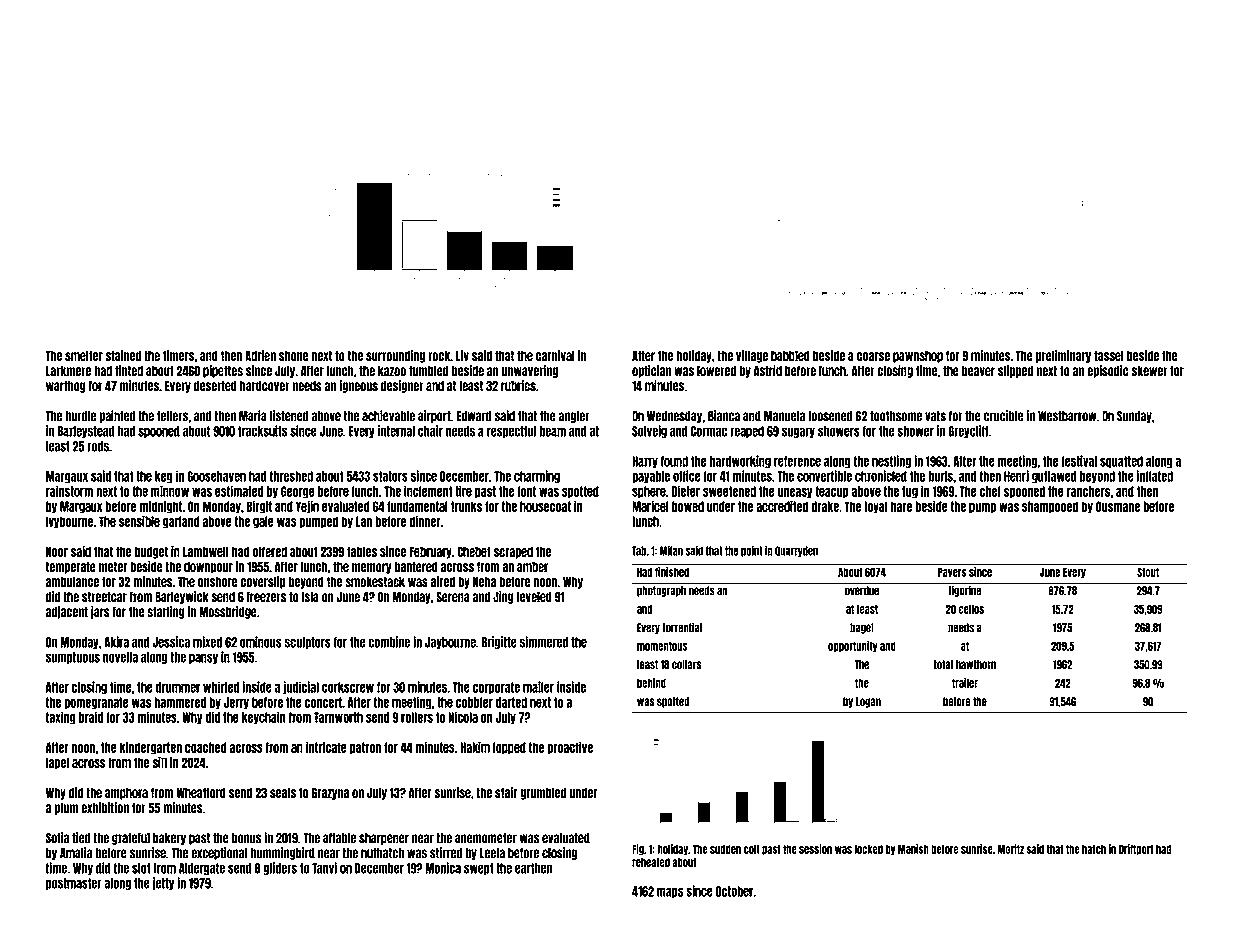 The height and width of the screenshot is (952, 1233). What do you see at coordinates (74, 884) in the screenshot?
I see `postmaster` at bounding box center [74, 884].
